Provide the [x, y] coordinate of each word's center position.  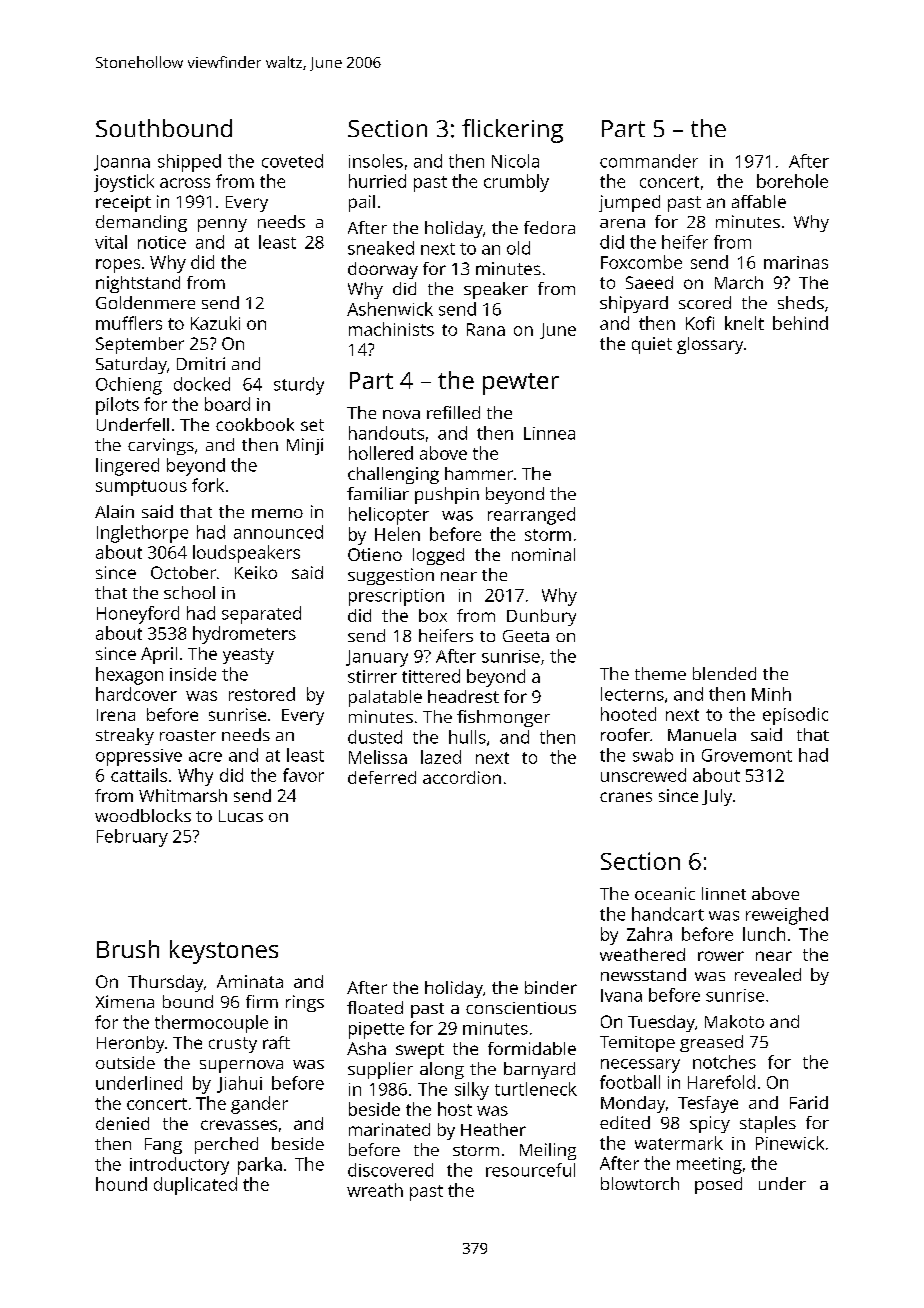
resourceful [530, 1170]
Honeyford [138, 615]
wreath [375, 1190]
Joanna [122, 163]
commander [649, 161]
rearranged [531, 516]
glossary [710, 345]
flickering [512, 131]
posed [718, 1185]
